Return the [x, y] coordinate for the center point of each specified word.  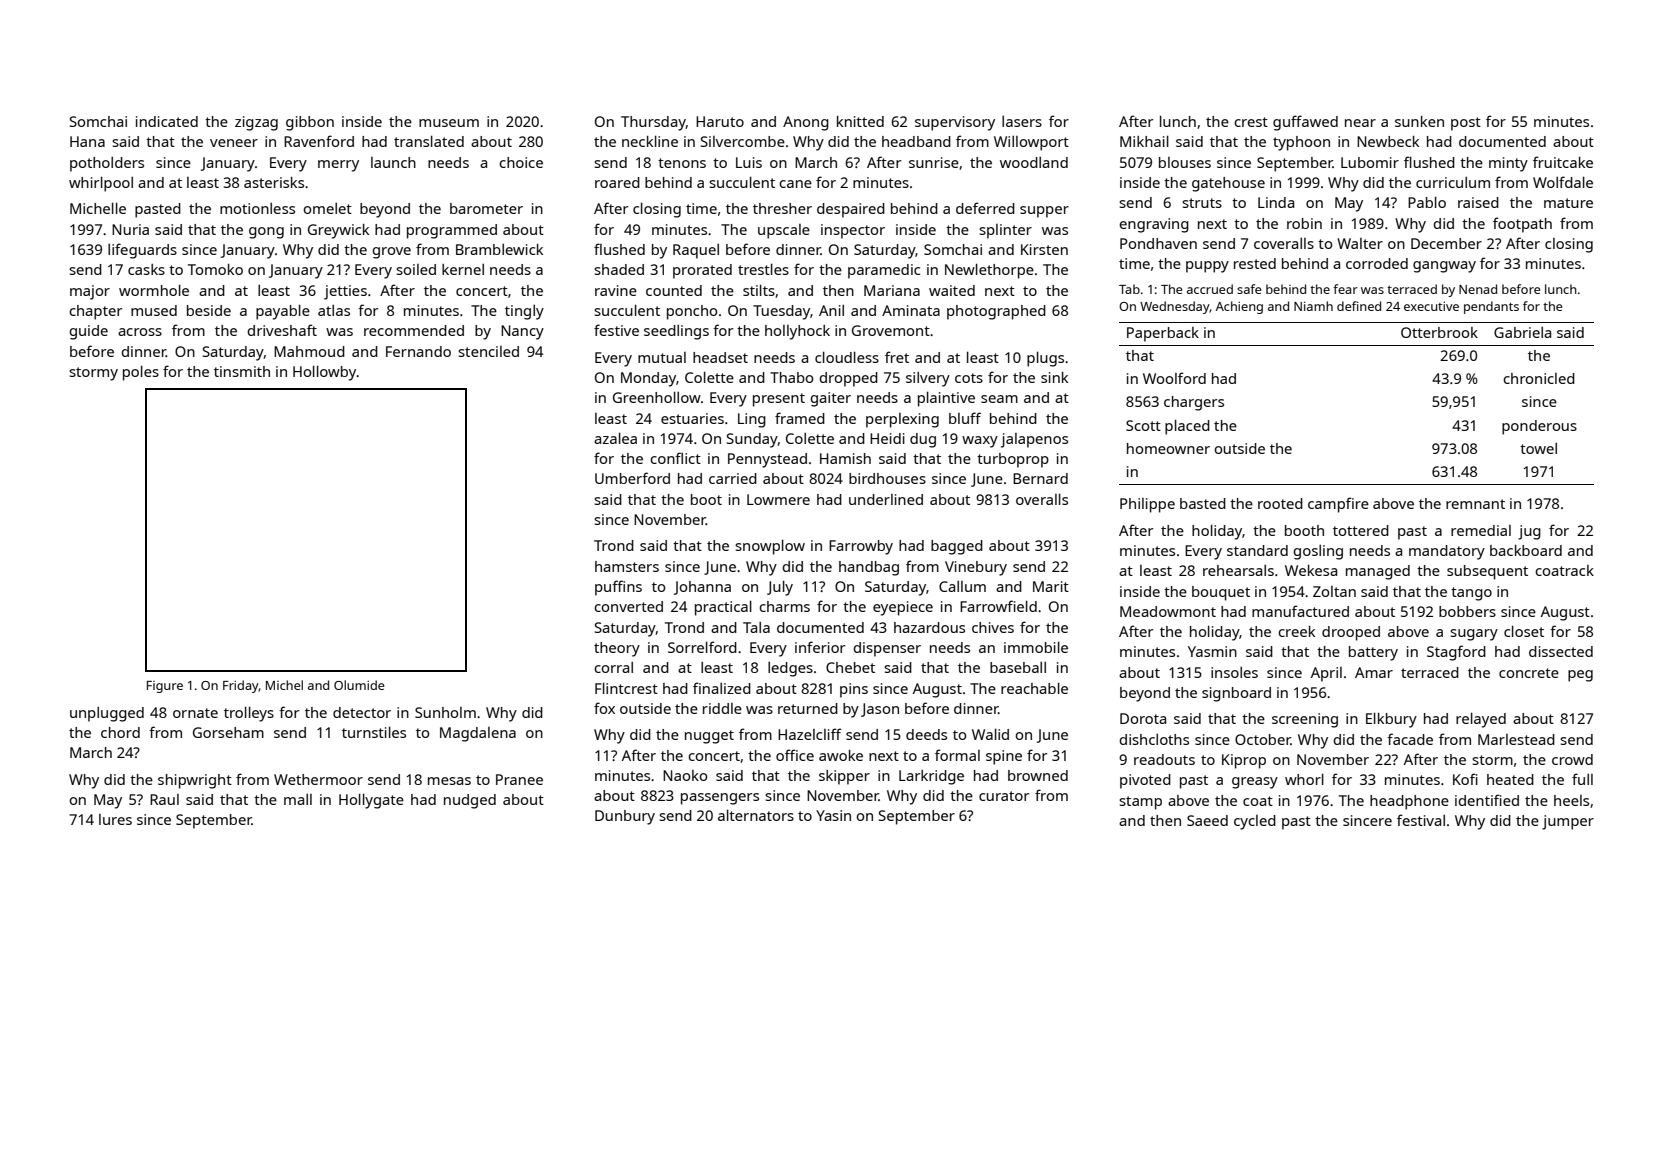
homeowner [1168, 448]
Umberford [632, 478]
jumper [1568, 822]
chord [120, 732]
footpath [1522, 225]
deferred [985, 208]
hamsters [627, 566]
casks [146, 269]
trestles [763, 269]
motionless [257, 208]
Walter [1360, 243]
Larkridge [931, 777]
